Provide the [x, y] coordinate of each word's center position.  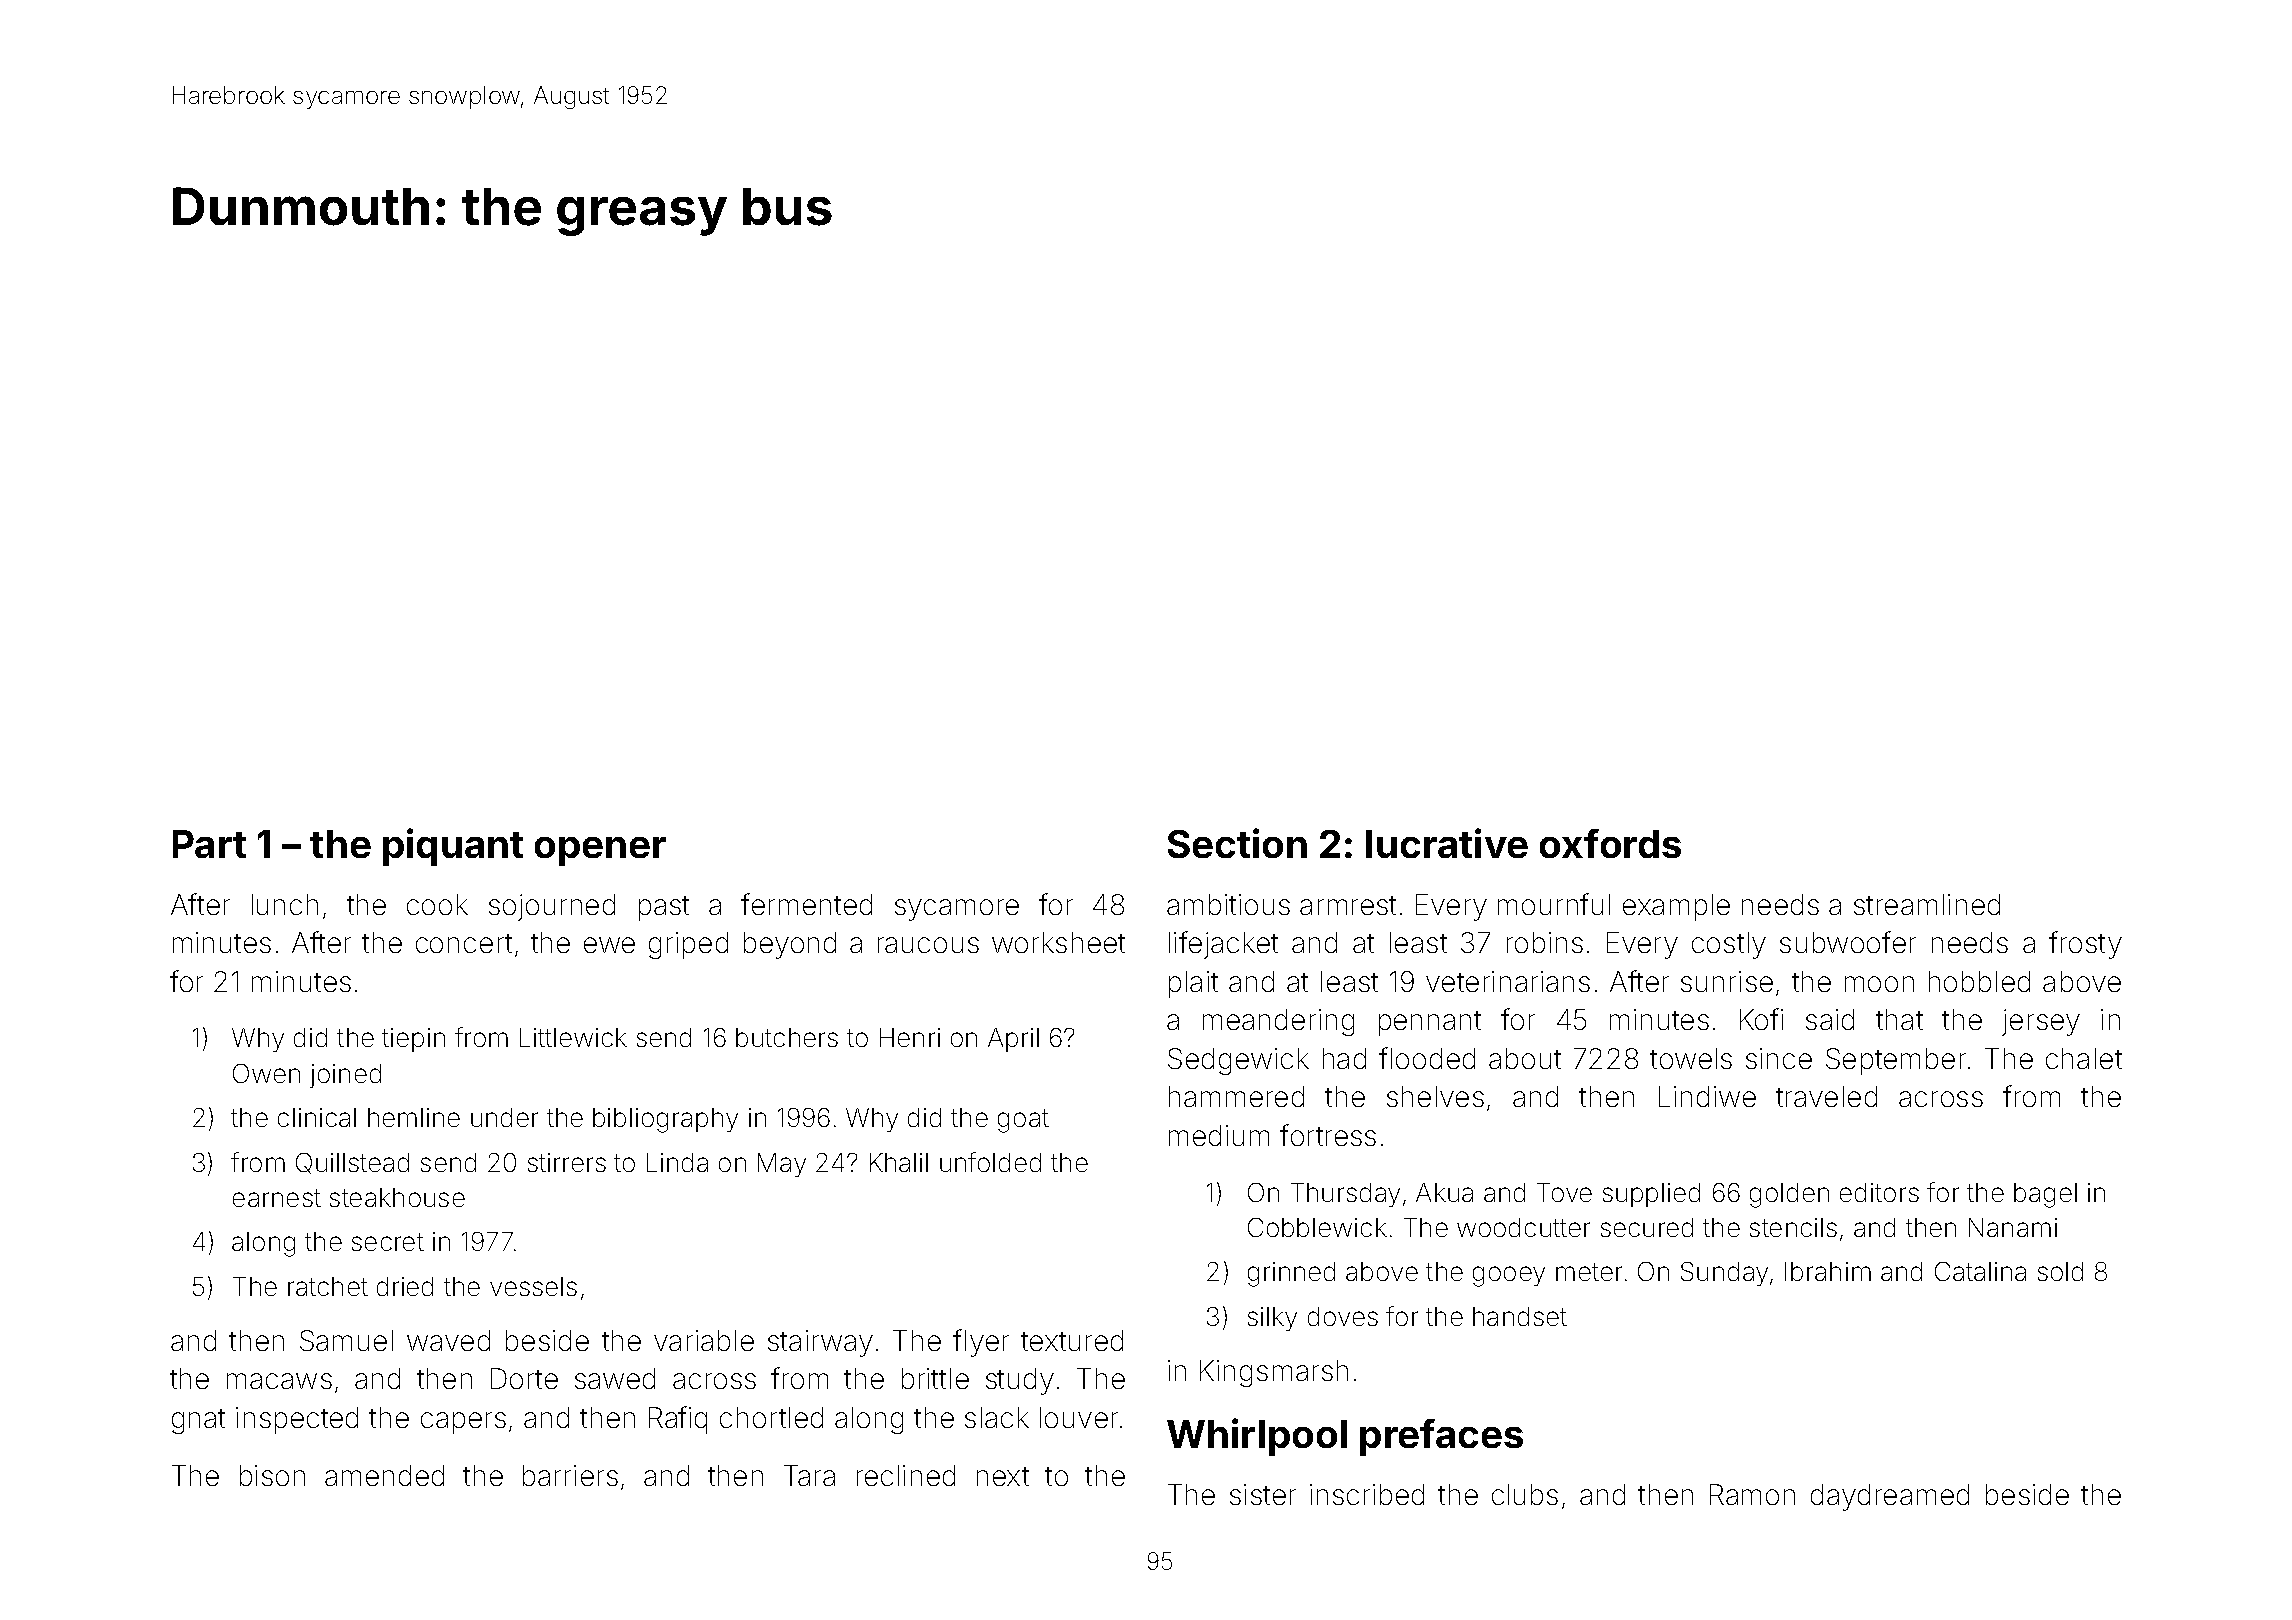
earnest [277, 1198]
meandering [1278, 1022]
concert [464, 943]
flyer [981, 1343]
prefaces [1441, 1437]
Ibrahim [1828, 1271]
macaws [279, 1381]
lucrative [1447, 843]
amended [384, 1475]
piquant [453, 847]
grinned [1291, 1274]
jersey [2041, 1022]
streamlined [1927, 904]
